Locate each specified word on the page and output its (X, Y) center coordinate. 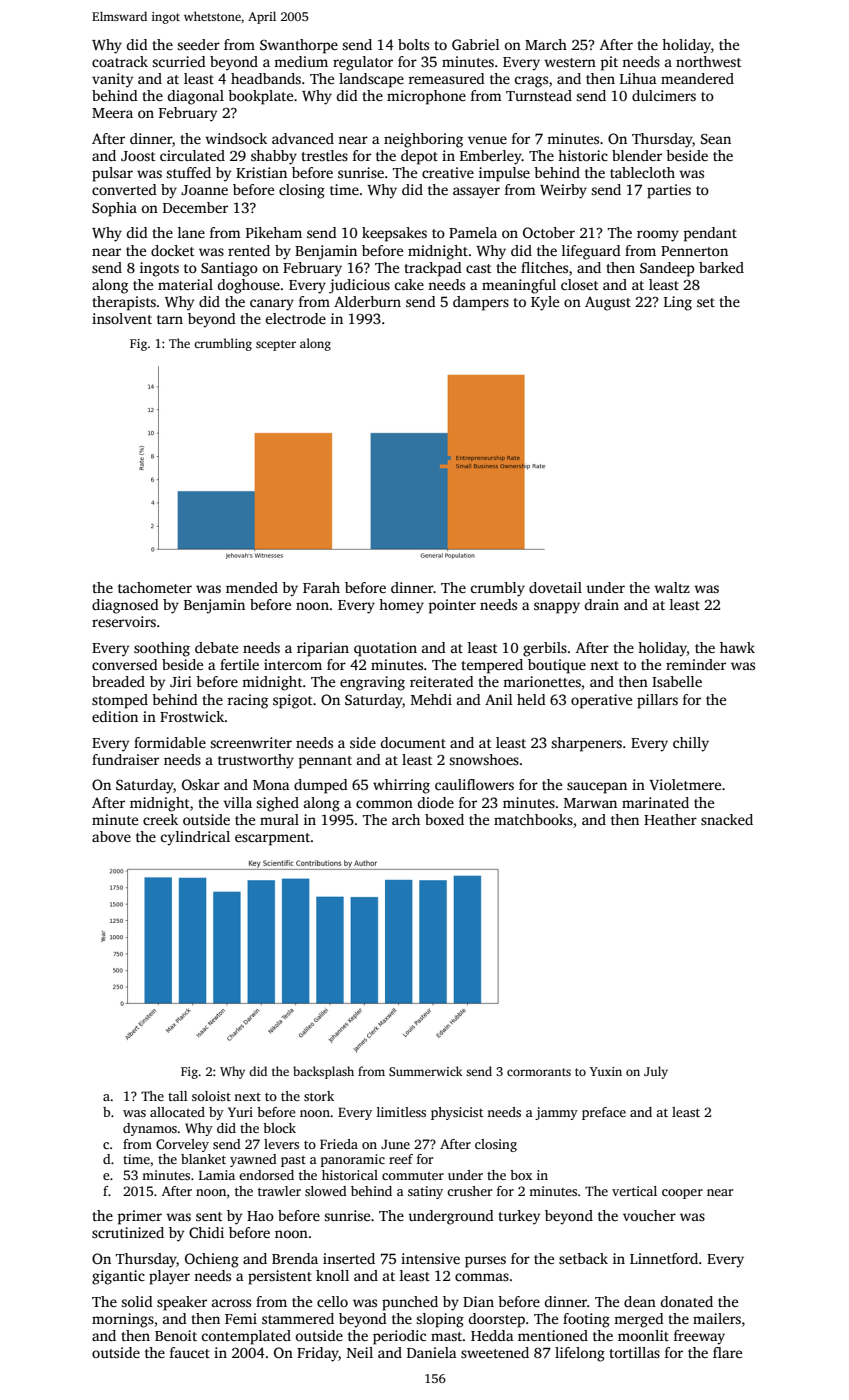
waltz (672, 587)
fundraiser (125, 759)
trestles (324, 155)
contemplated (246, 1337)
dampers (481, 303)
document (413, 742)
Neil (360, 1352)
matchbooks (533, 819)
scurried (179, 61)
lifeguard (591, 252)
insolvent (122, 318)
